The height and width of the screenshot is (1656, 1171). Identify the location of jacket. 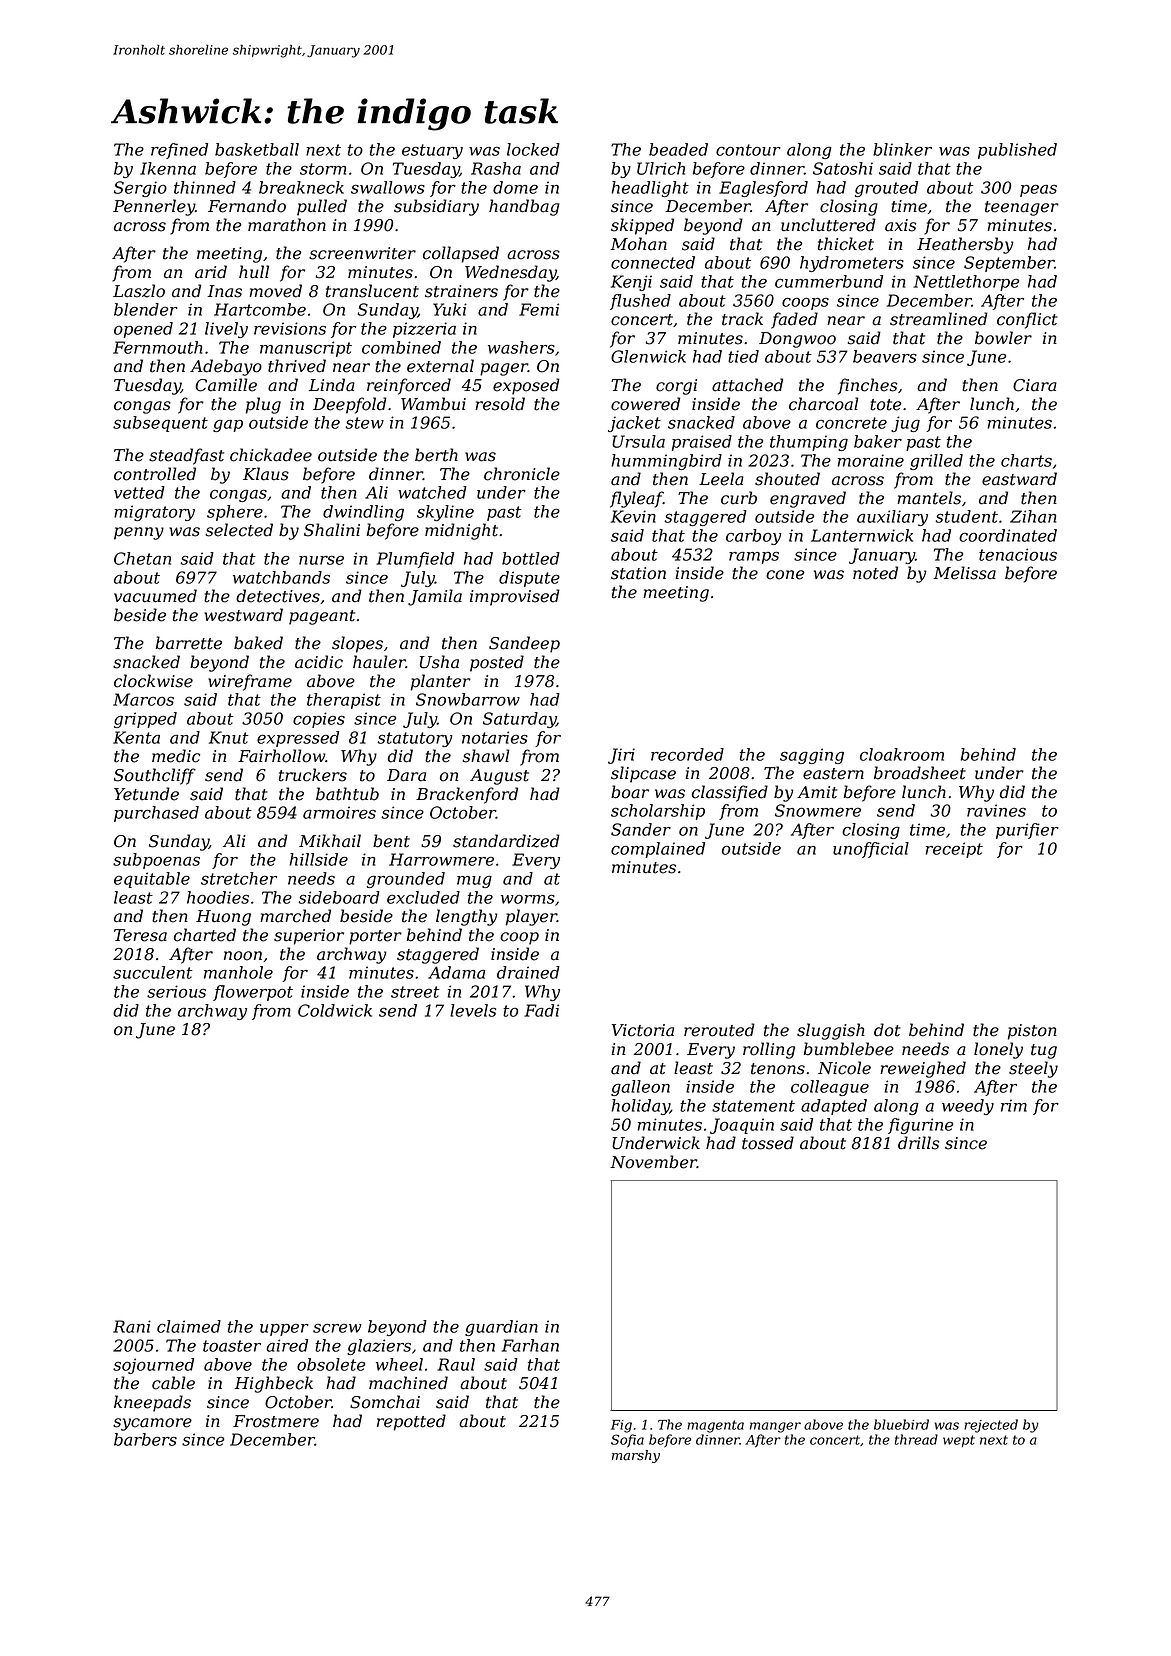
(634, 424).
